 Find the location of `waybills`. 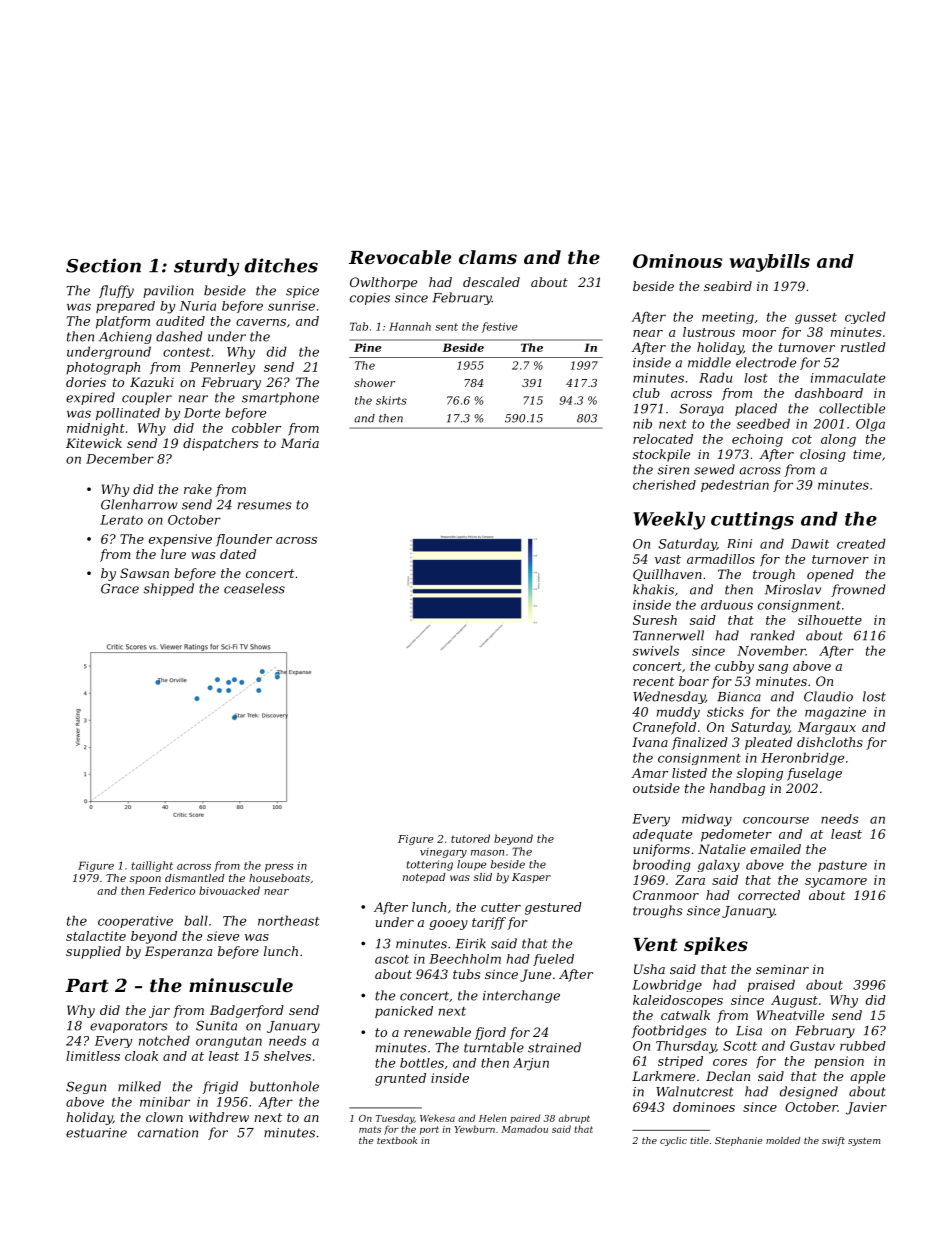

waybills is located at coordinates (770, 263).
